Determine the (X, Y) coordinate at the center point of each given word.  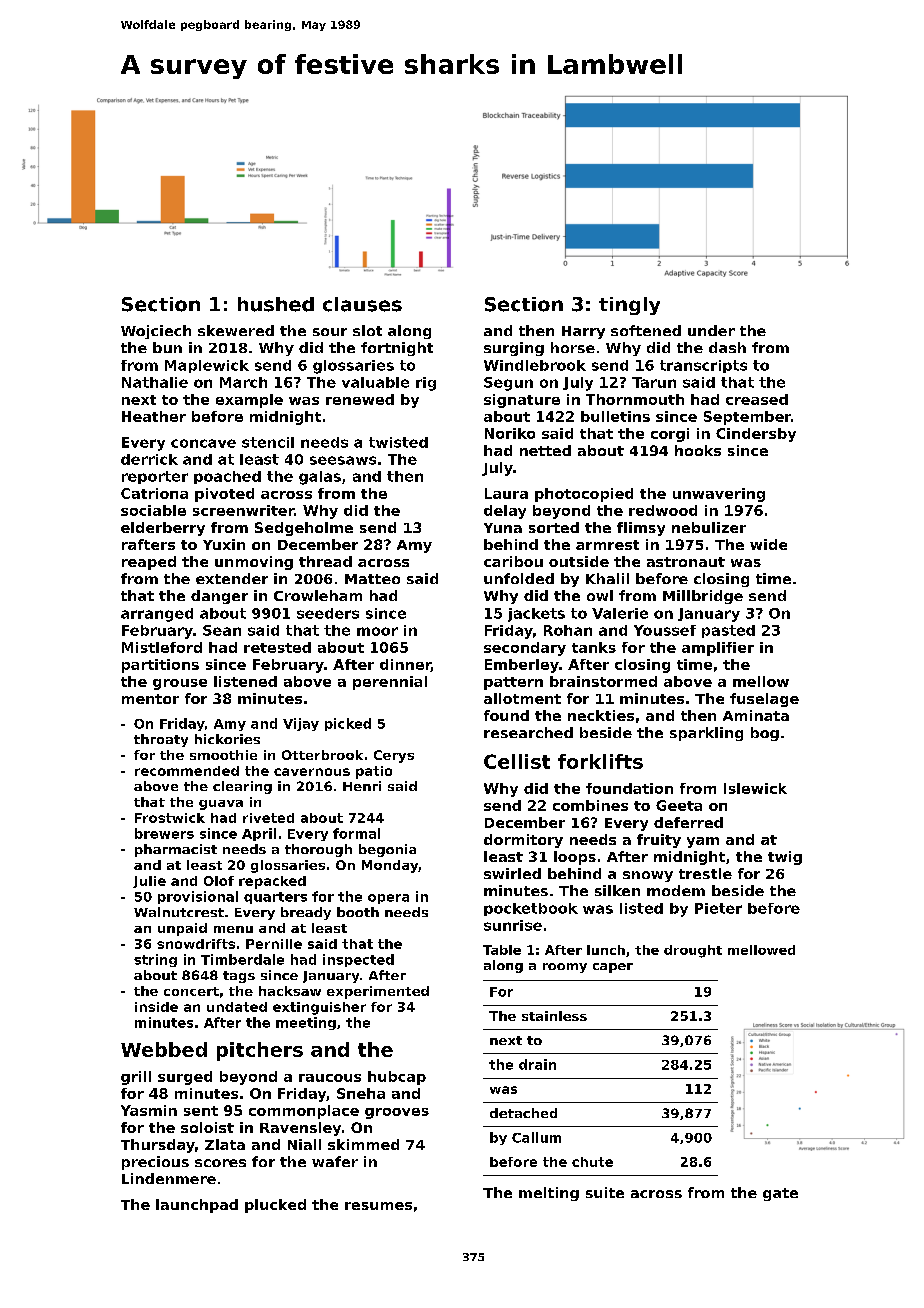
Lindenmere (169, 1178)
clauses (362, 304)
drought (693, 951)
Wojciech (156, 332)
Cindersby (756, 435)
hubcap (397, 1078)
